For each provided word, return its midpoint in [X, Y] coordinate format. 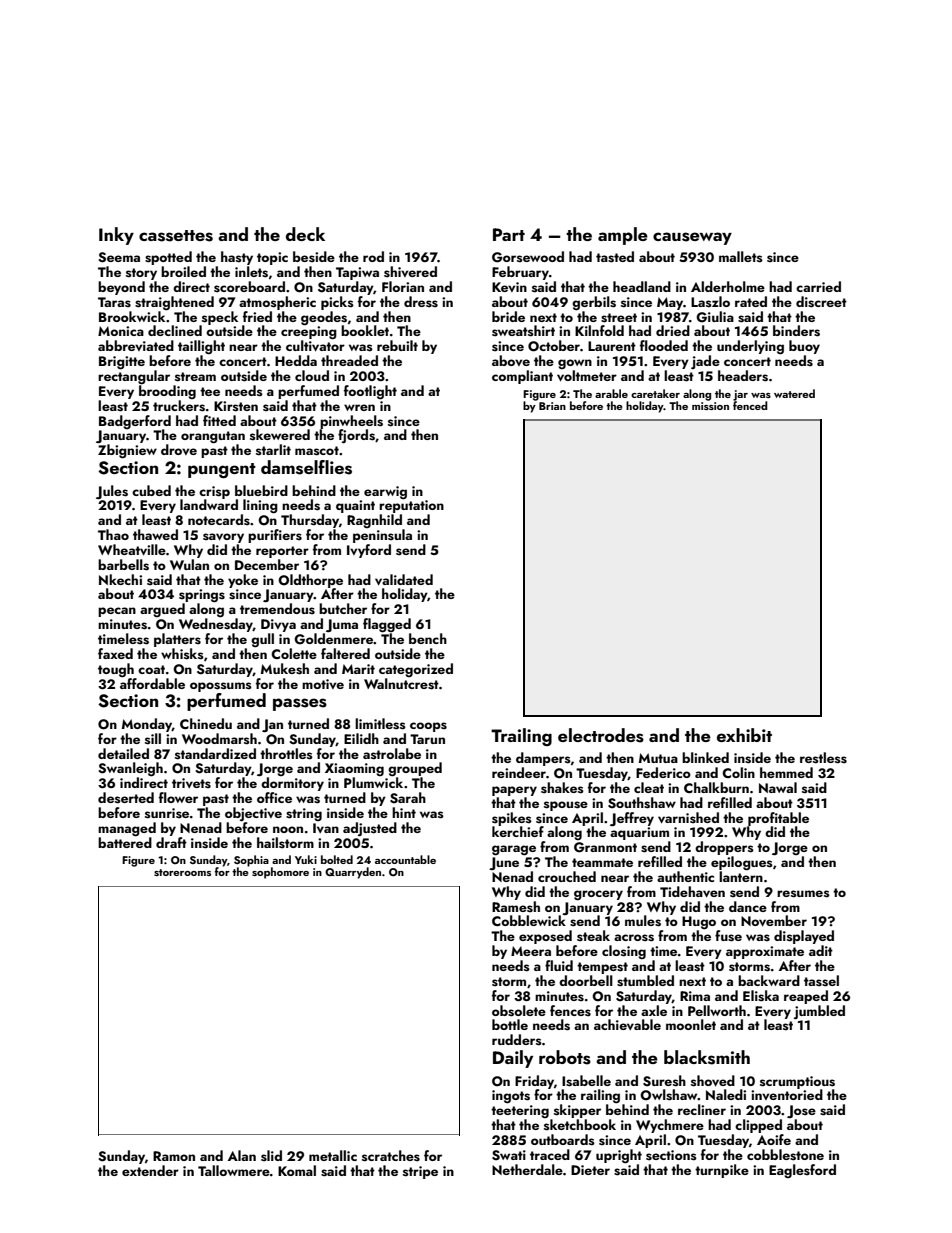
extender [150, 1170]
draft [171, 842]
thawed [155, 534]
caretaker [655, 393]
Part [509, 234]
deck [305, 234]
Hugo [699, 923]
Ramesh [516, 907]
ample [623, 236]
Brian [552, 406]
